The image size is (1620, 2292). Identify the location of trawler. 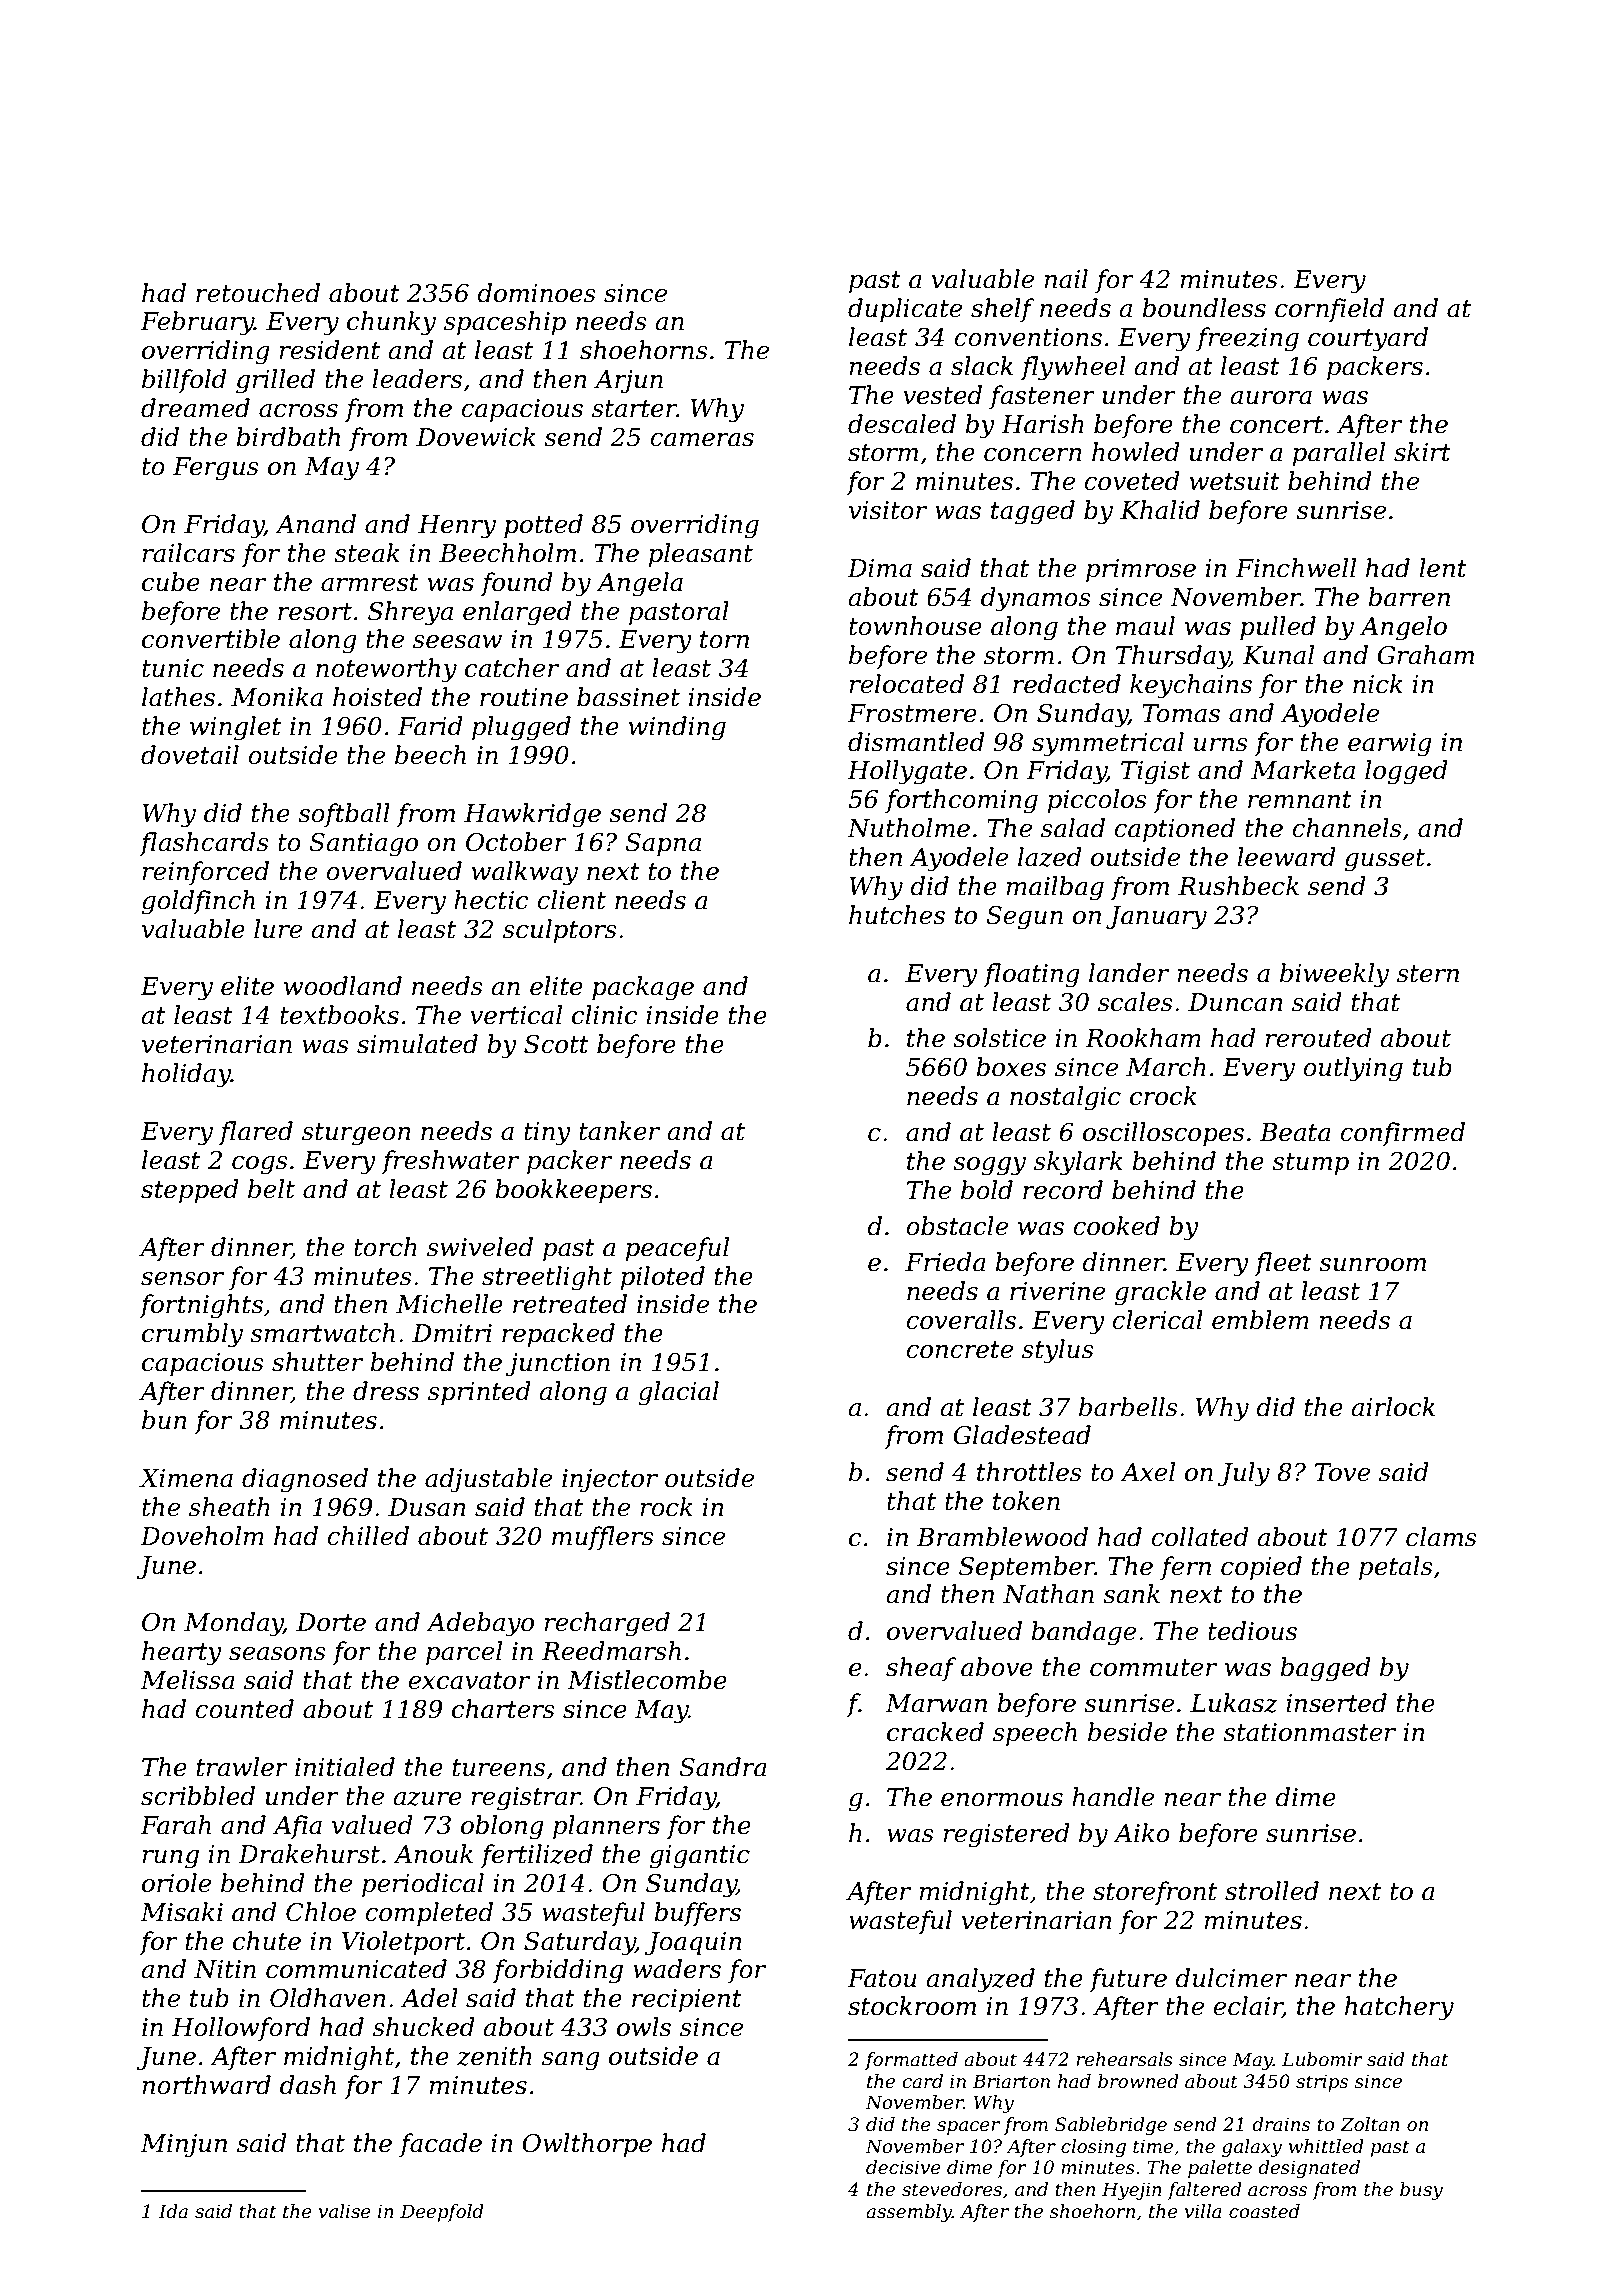
(242, 1767).
